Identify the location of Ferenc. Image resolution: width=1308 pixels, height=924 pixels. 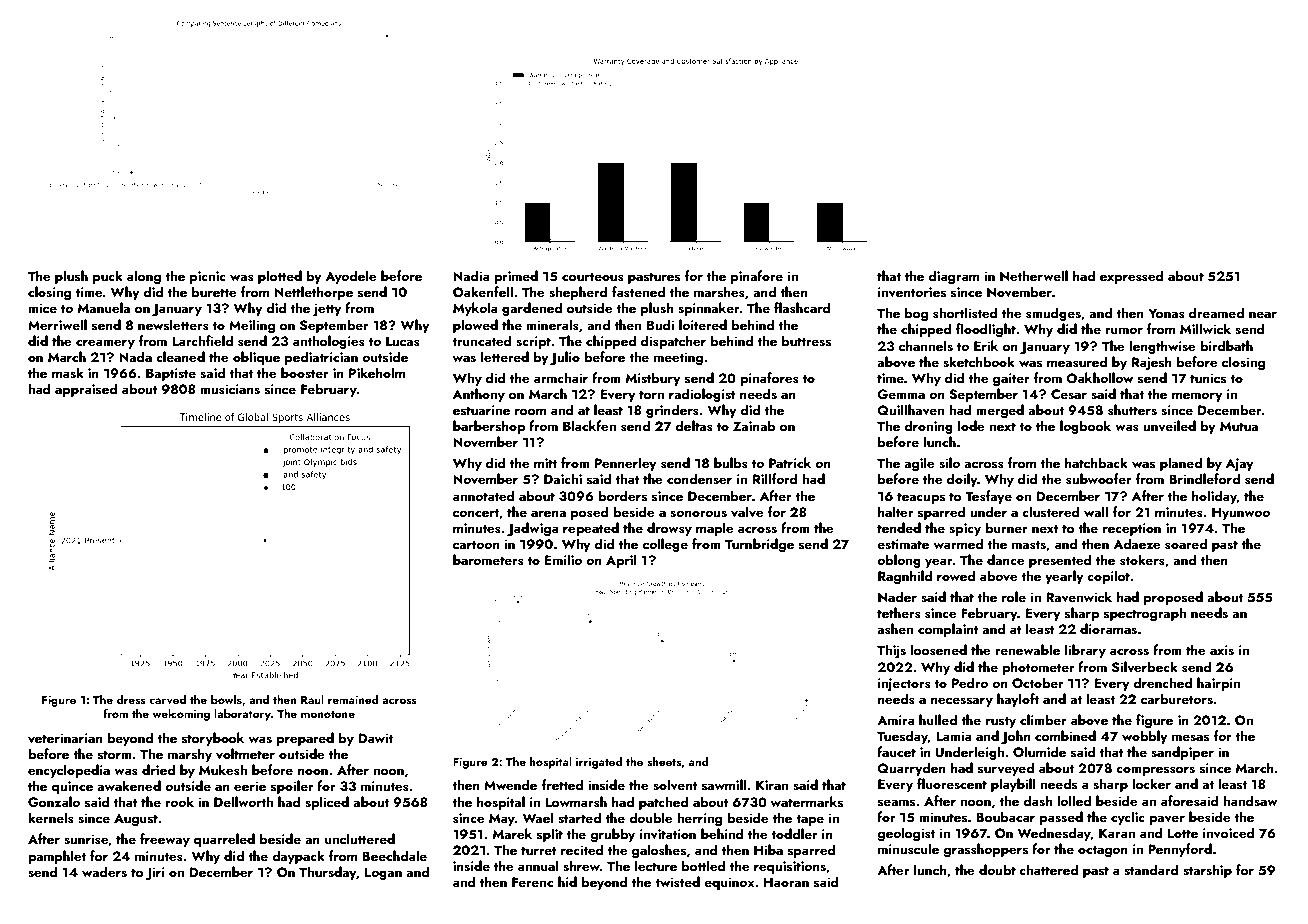
(532, 882).
